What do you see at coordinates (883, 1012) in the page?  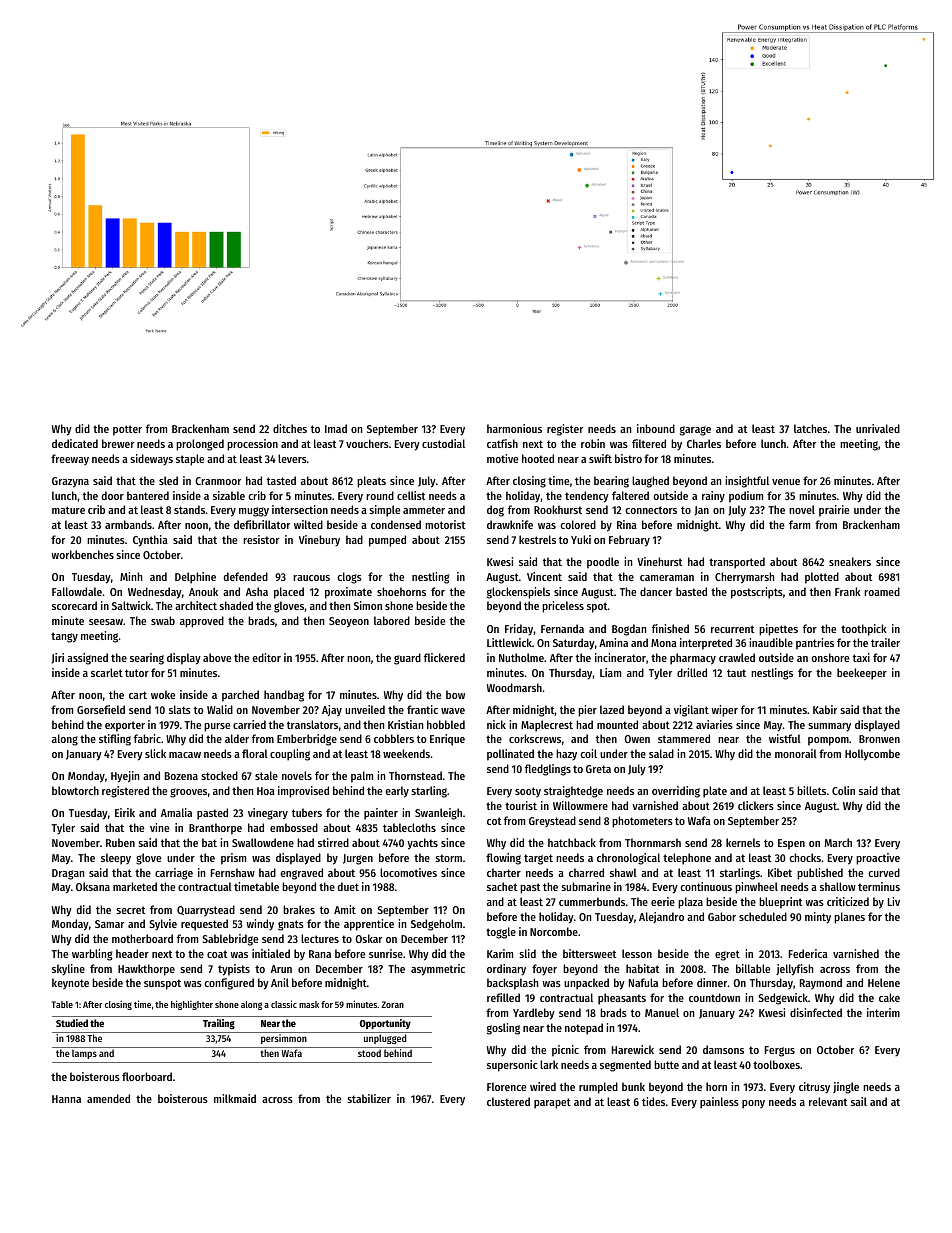 I see `interim` at bounding box center [883, 1012].
